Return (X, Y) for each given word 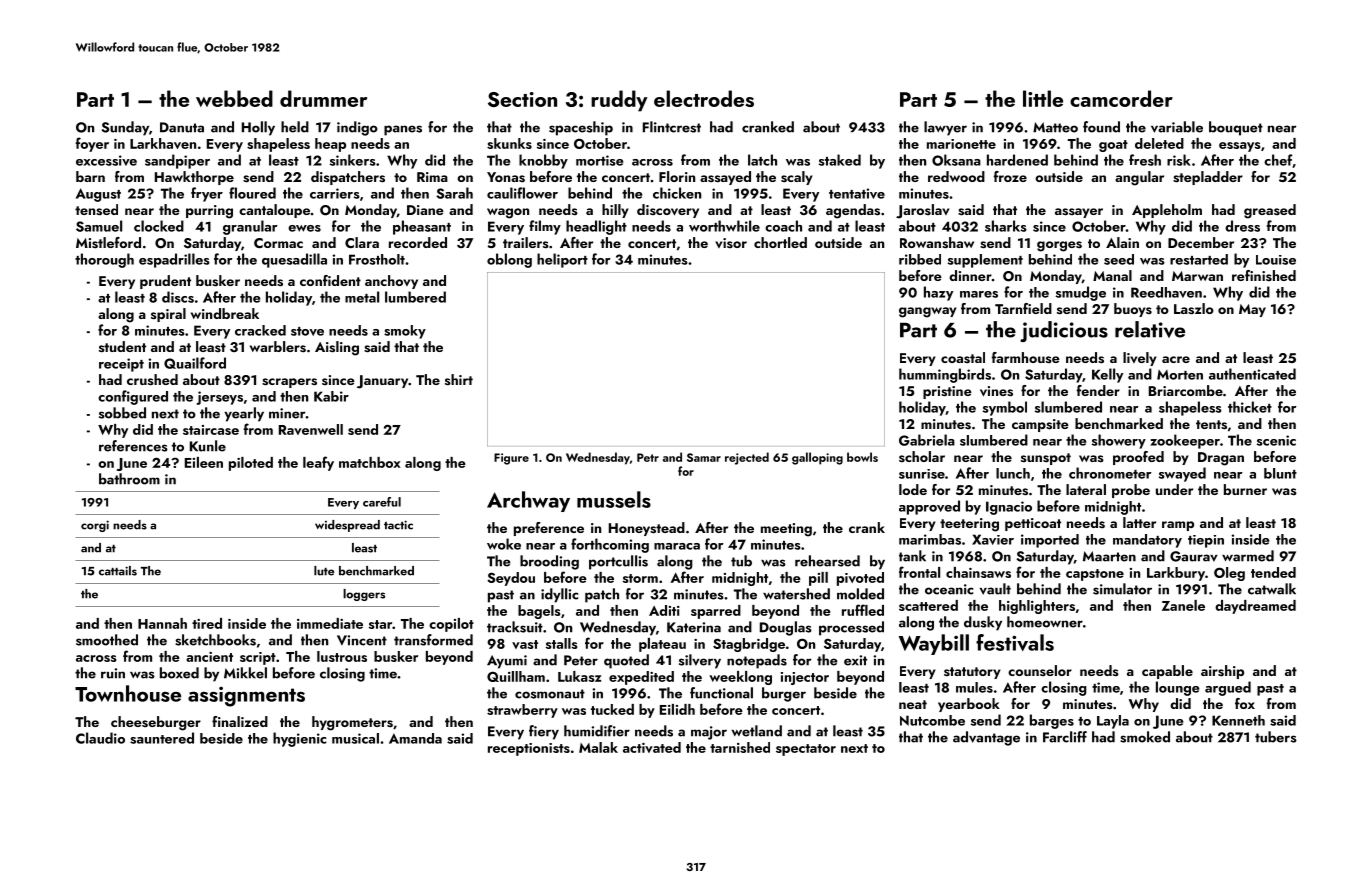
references (133, 446)
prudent (165, 282)
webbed (234, 98)
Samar (704, 457)
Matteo (1055, 127)
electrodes (704, 98)
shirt (459, 379)
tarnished (740, 747)
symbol (1005, 408)
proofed (1138, 458)
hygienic (299, 739)
